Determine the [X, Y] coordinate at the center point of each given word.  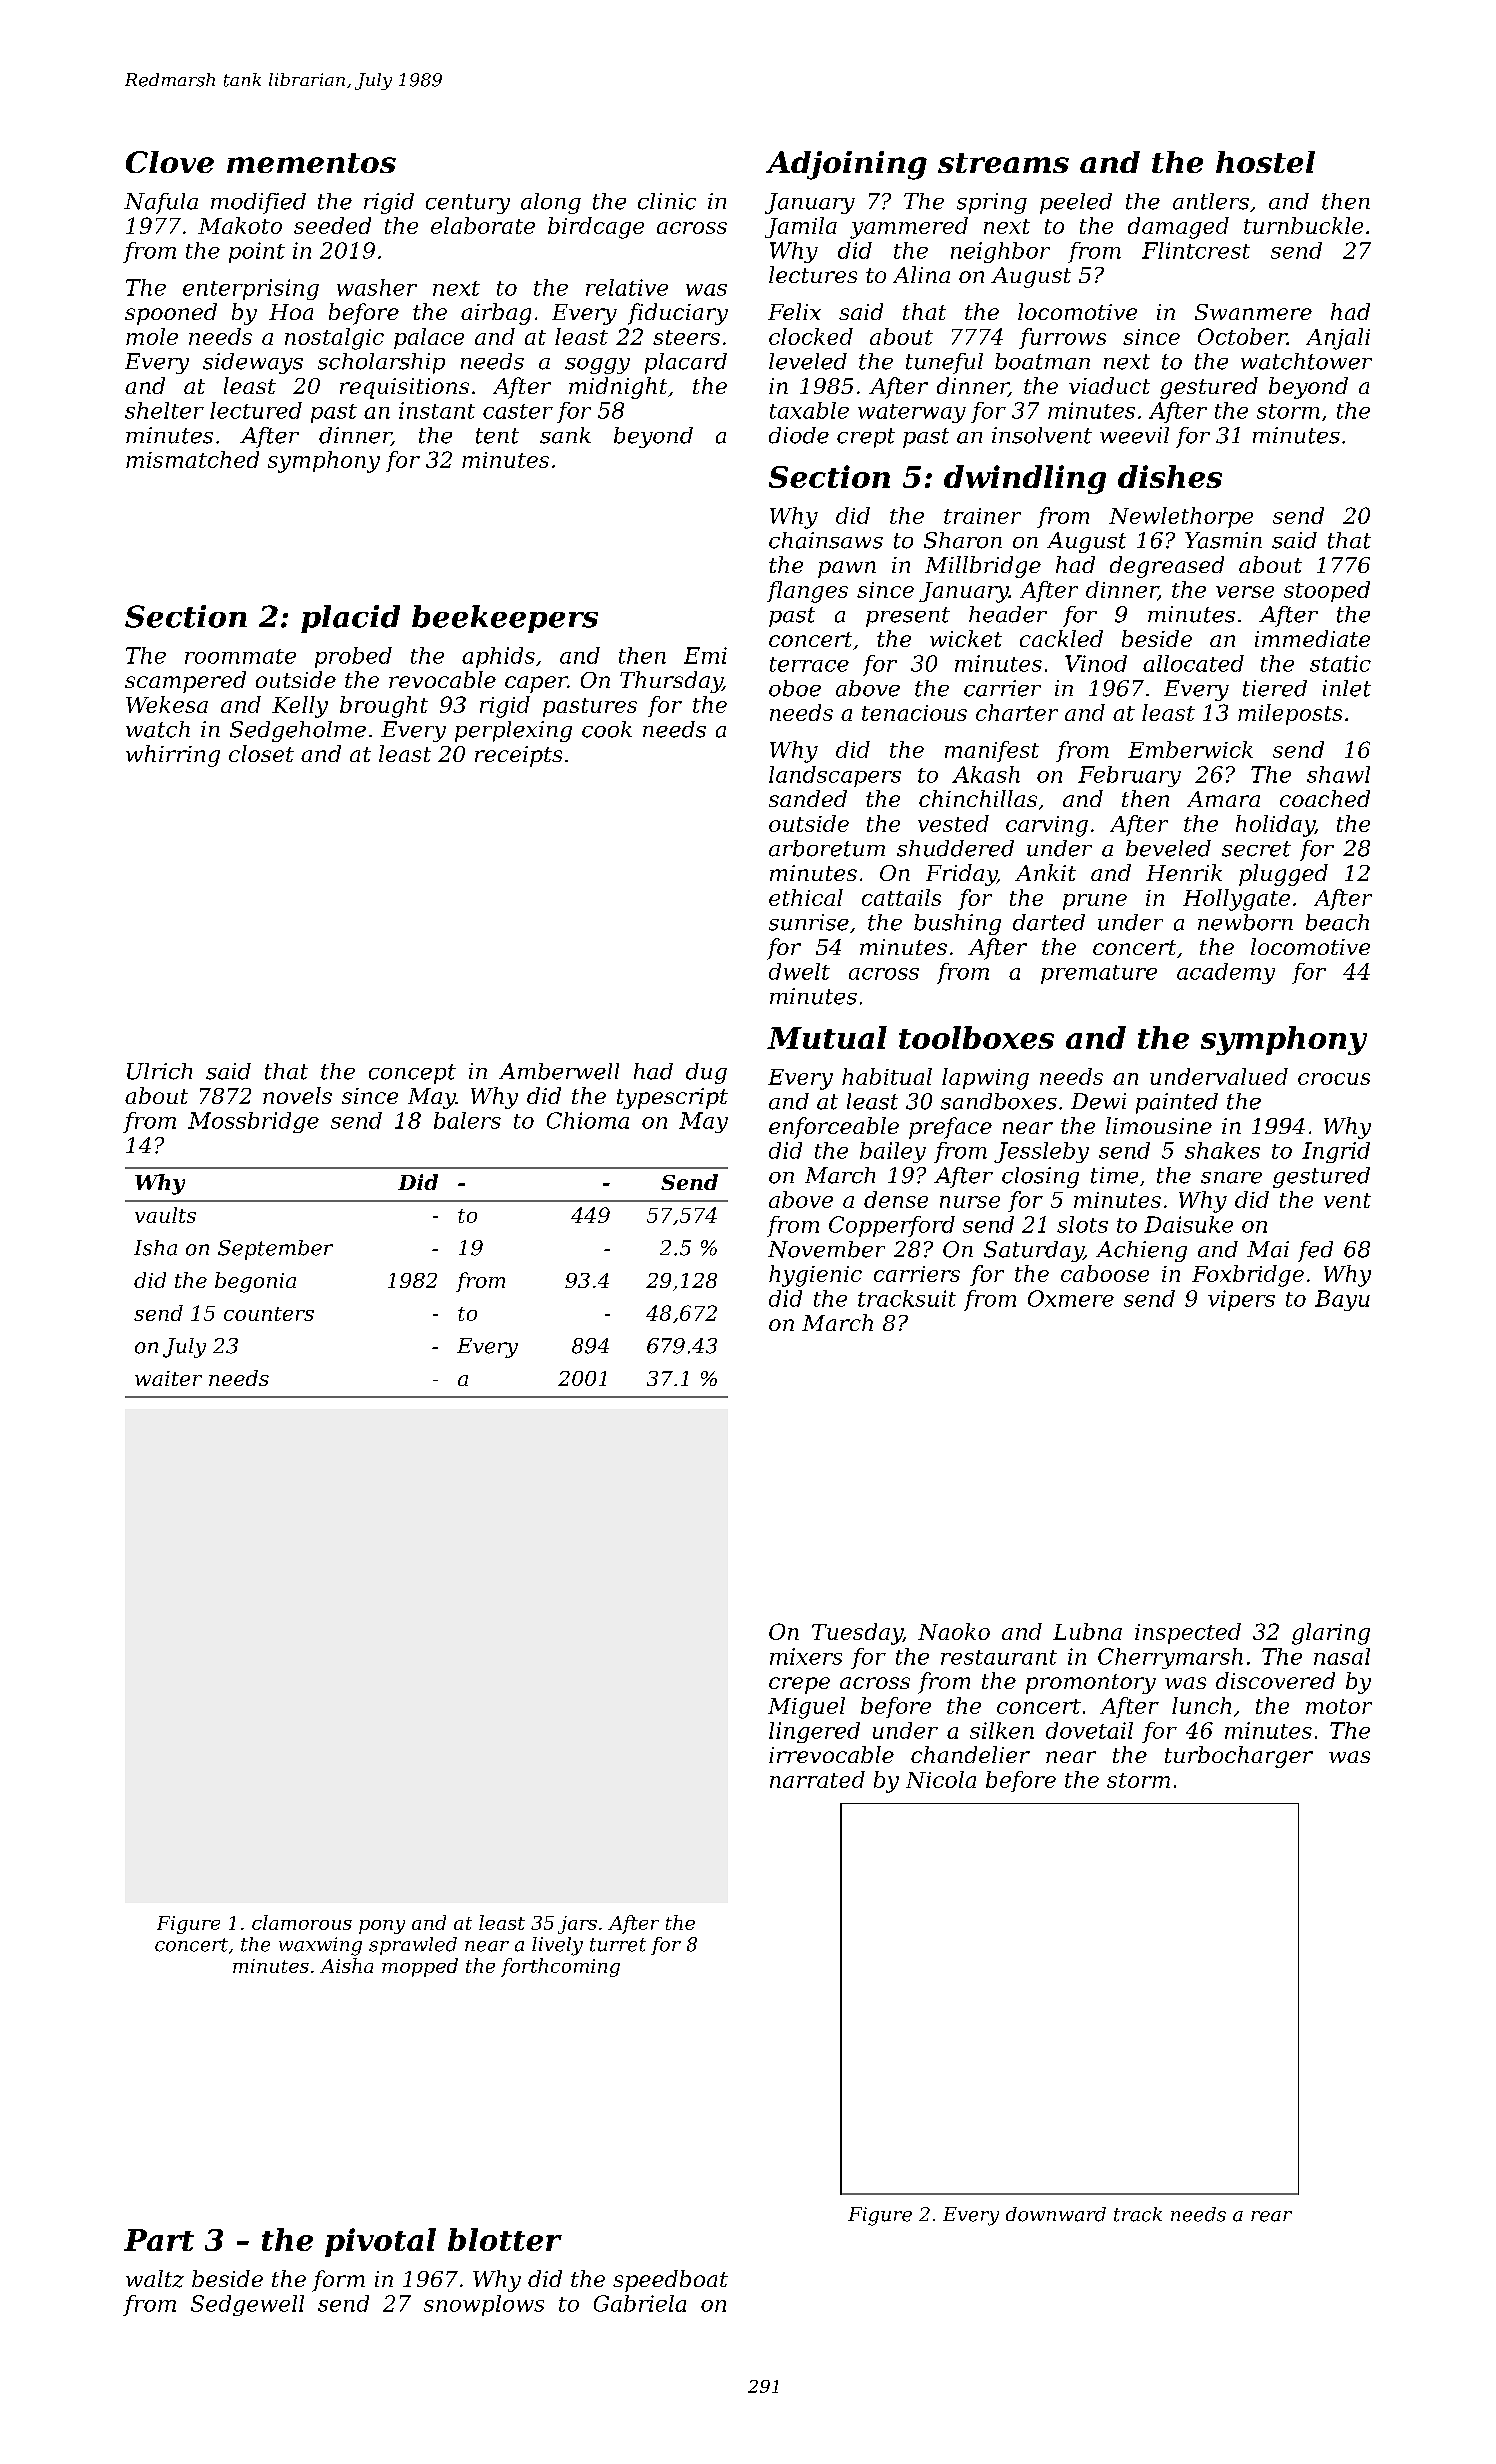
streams [1003, 163]
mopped [420, 1967]
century [468, 204]
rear [1271, 2216]
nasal [1342, 1656]
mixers [806, 1656]
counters [269, 1314]
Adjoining [846, 165]
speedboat [670, 2281]
